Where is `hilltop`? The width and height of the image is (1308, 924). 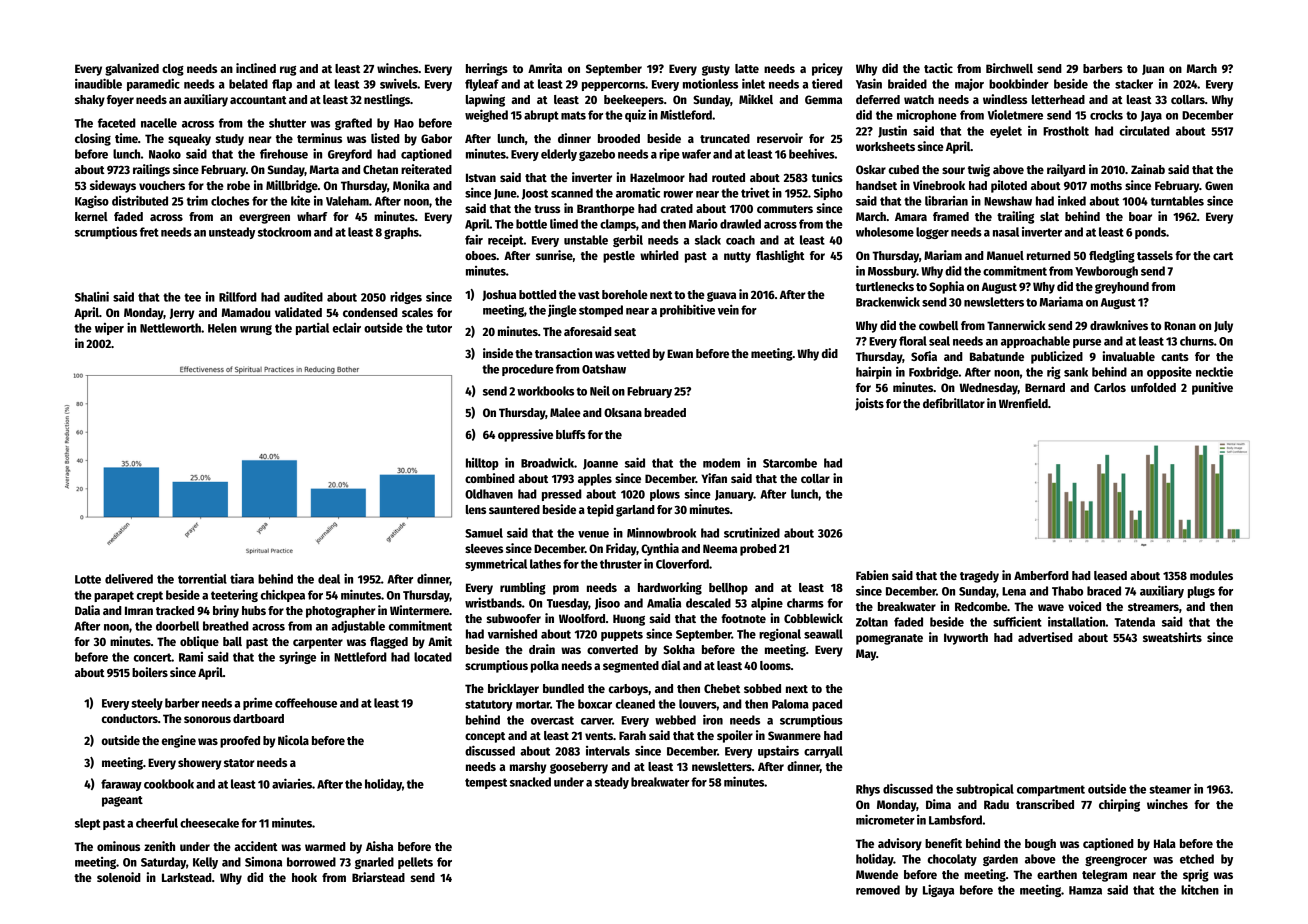
hilltop is located at coordinates (482, 464).
